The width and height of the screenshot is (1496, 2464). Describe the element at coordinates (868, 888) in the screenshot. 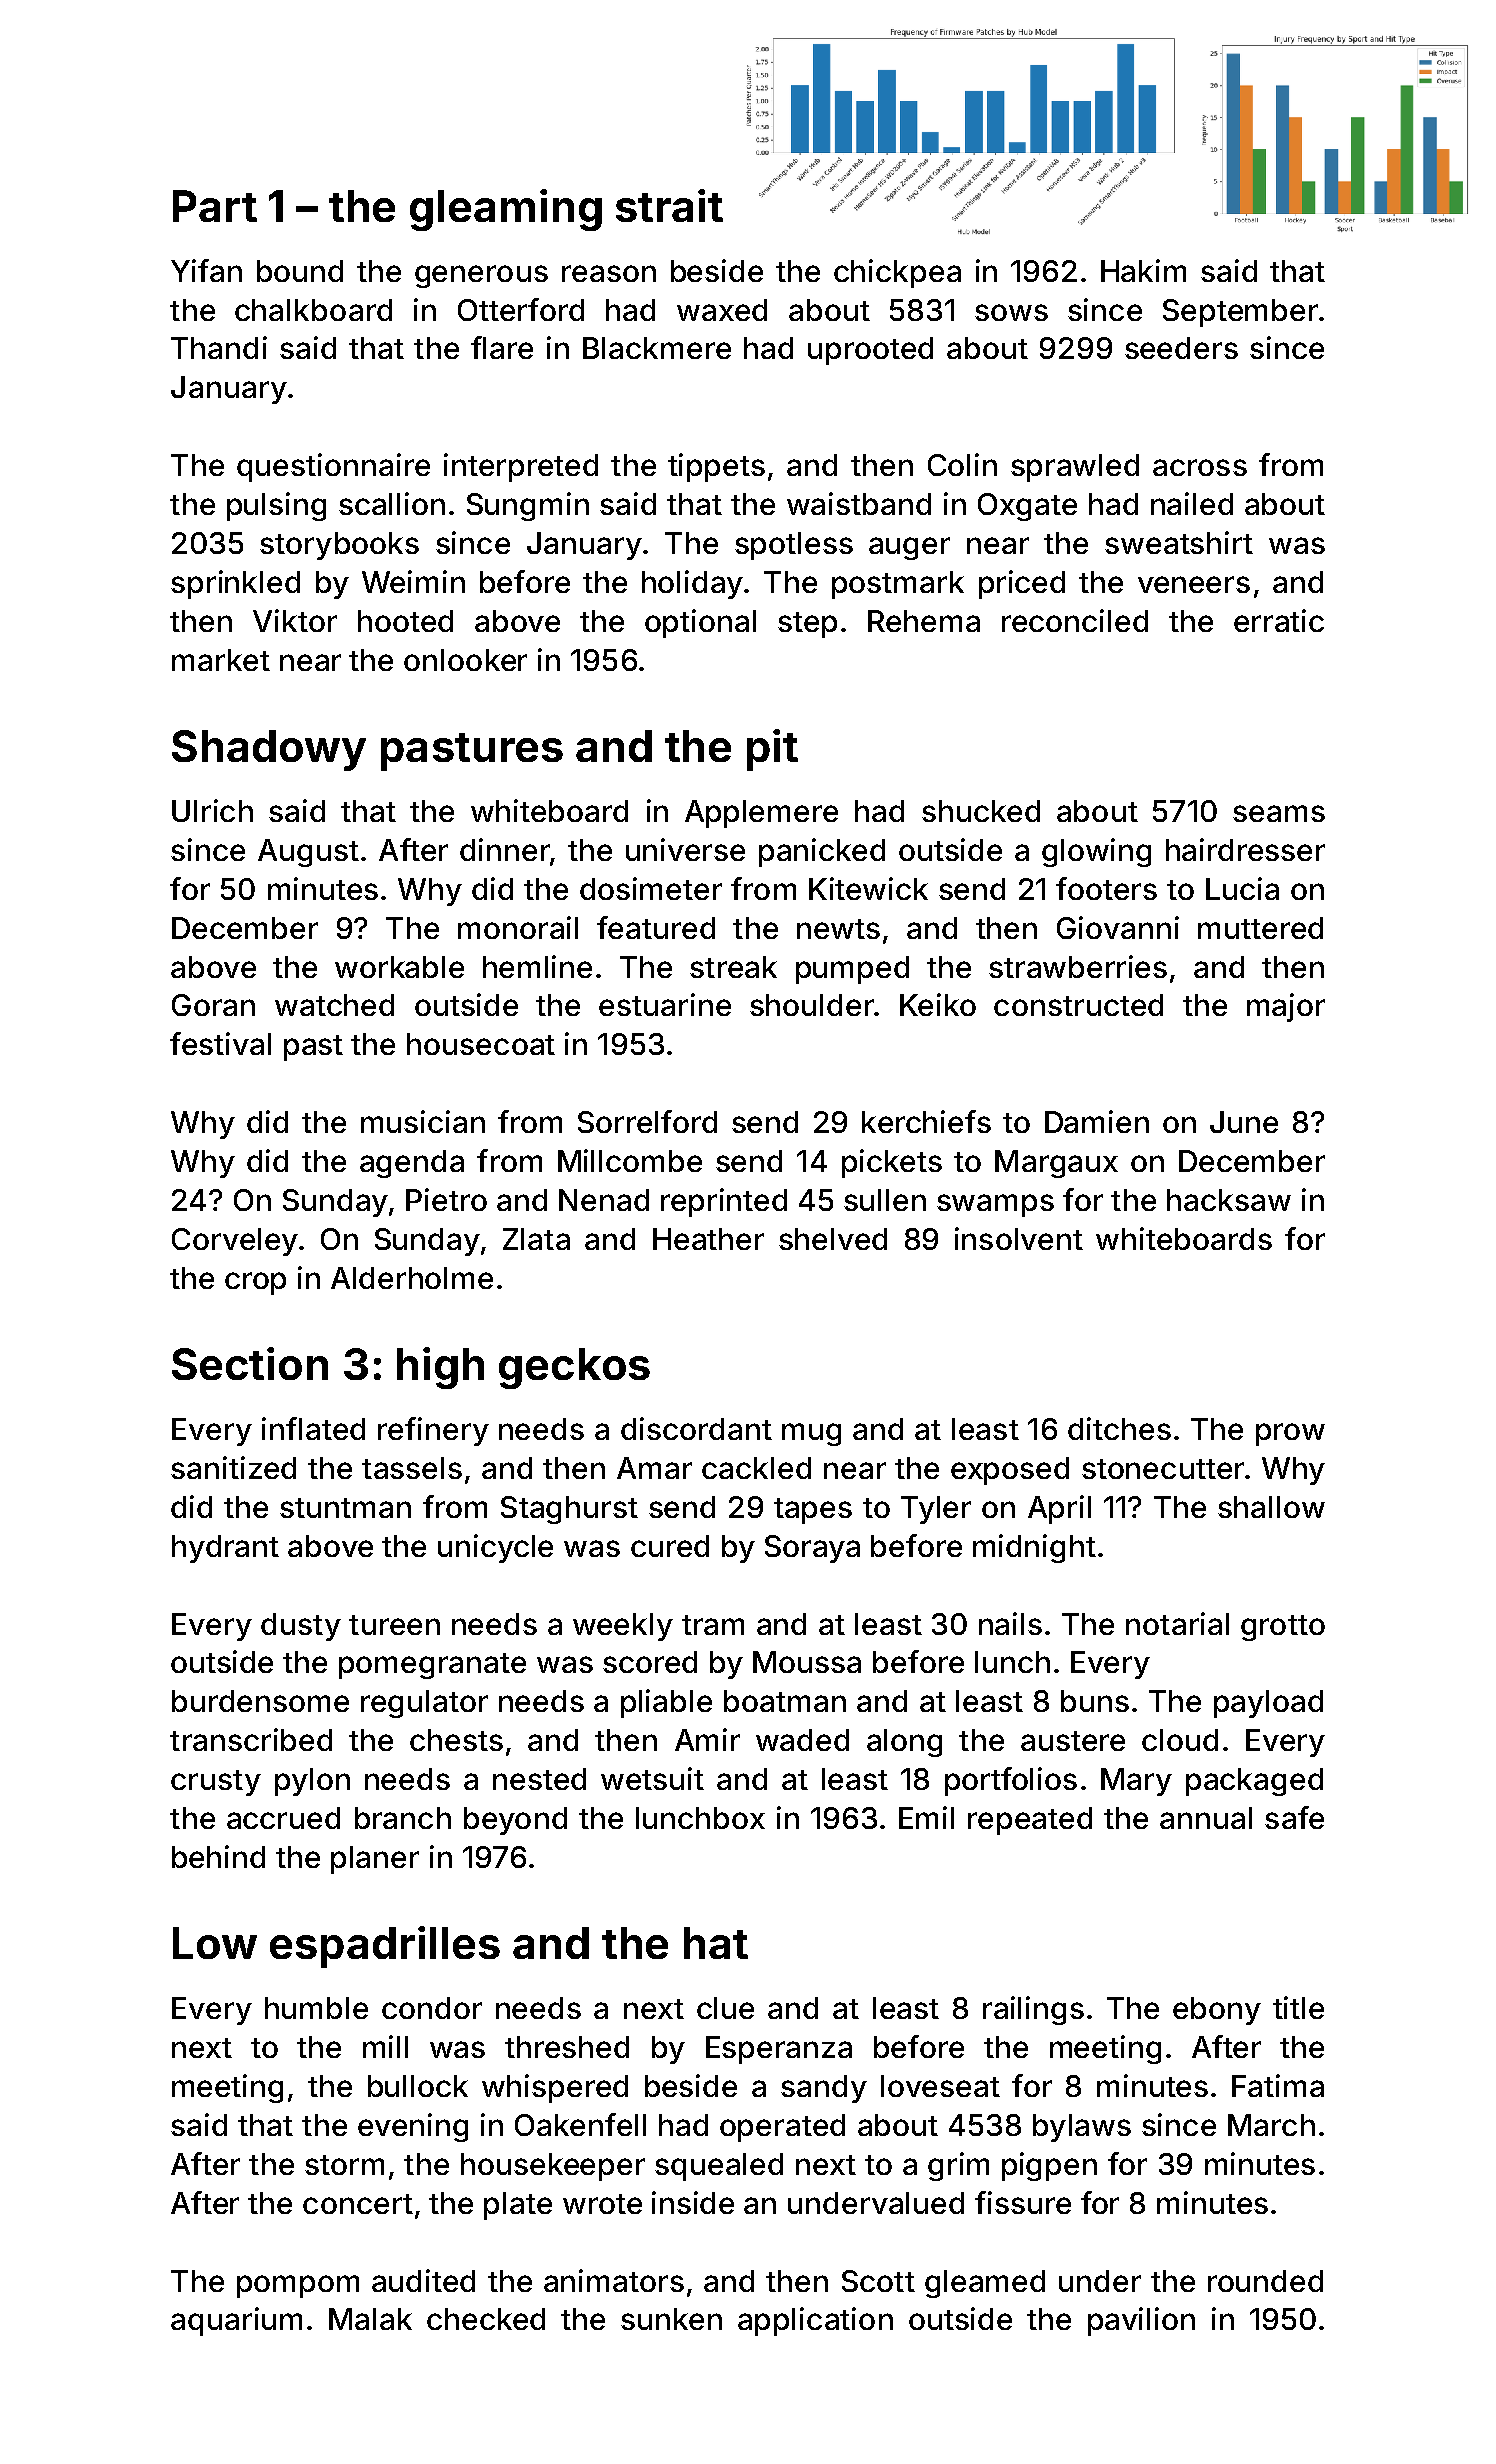

I see `Kitewick` at that location.
